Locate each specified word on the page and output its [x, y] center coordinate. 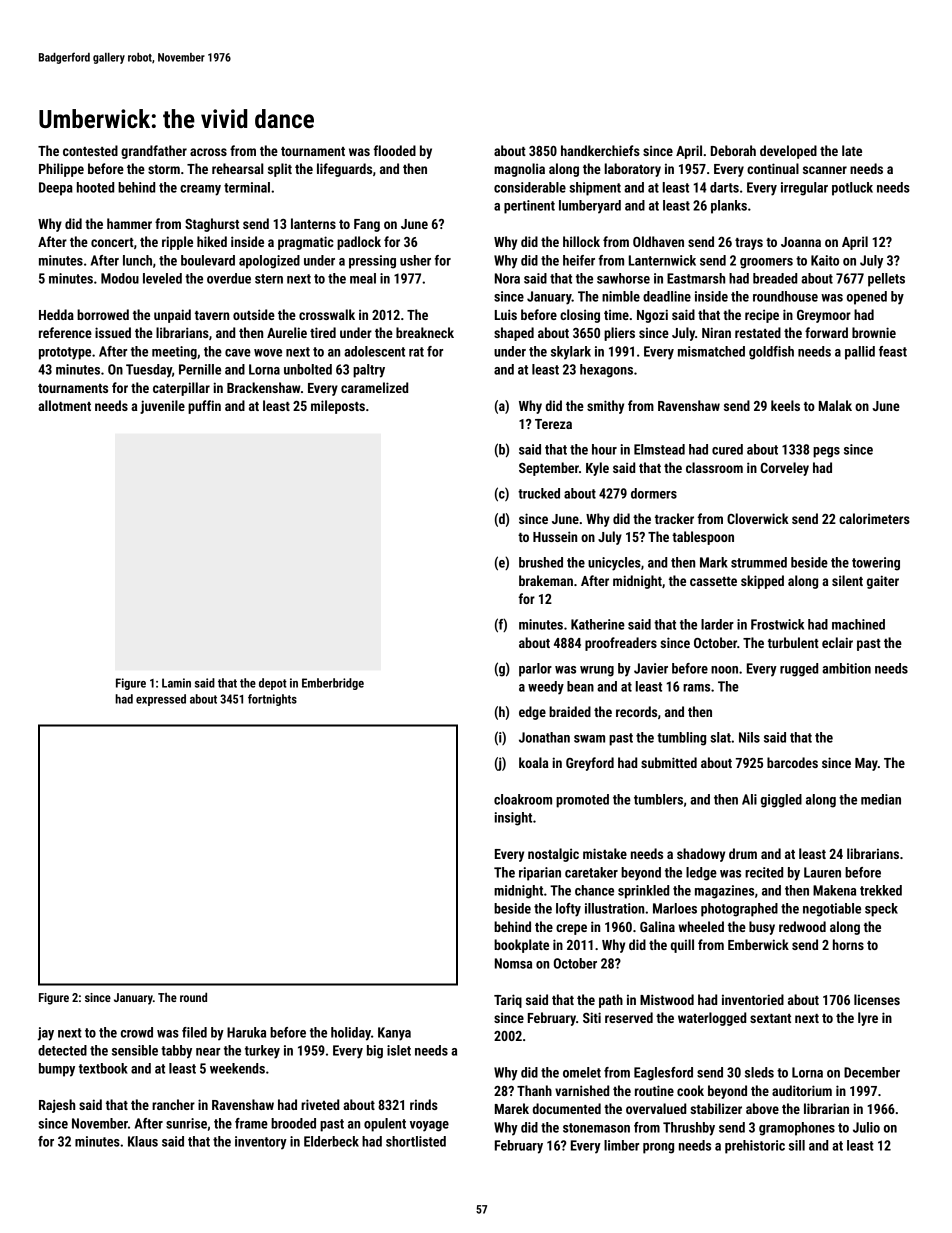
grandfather [154, 152]
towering [876, 564]
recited [764, 872]
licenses [877, 999]
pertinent [529, 207]
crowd [137, 1032]
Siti [592, 1017]
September [549, 469]
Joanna [801, 242]
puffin [204, 407]
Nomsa [513, 963]
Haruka [246, 1032]
